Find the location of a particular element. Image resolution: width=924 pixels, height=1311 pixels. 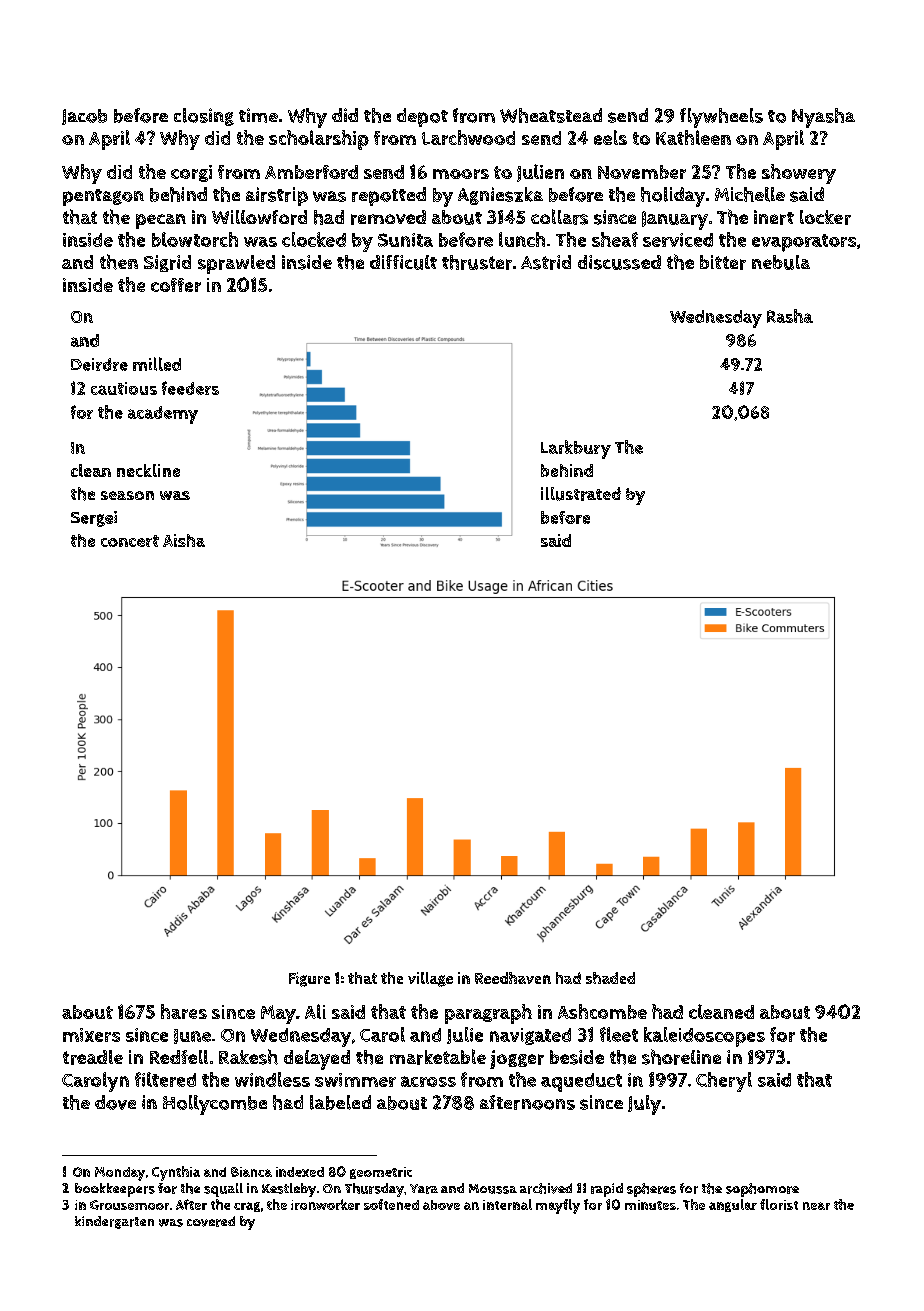

filtered is located at coordinates (165, 1079).
